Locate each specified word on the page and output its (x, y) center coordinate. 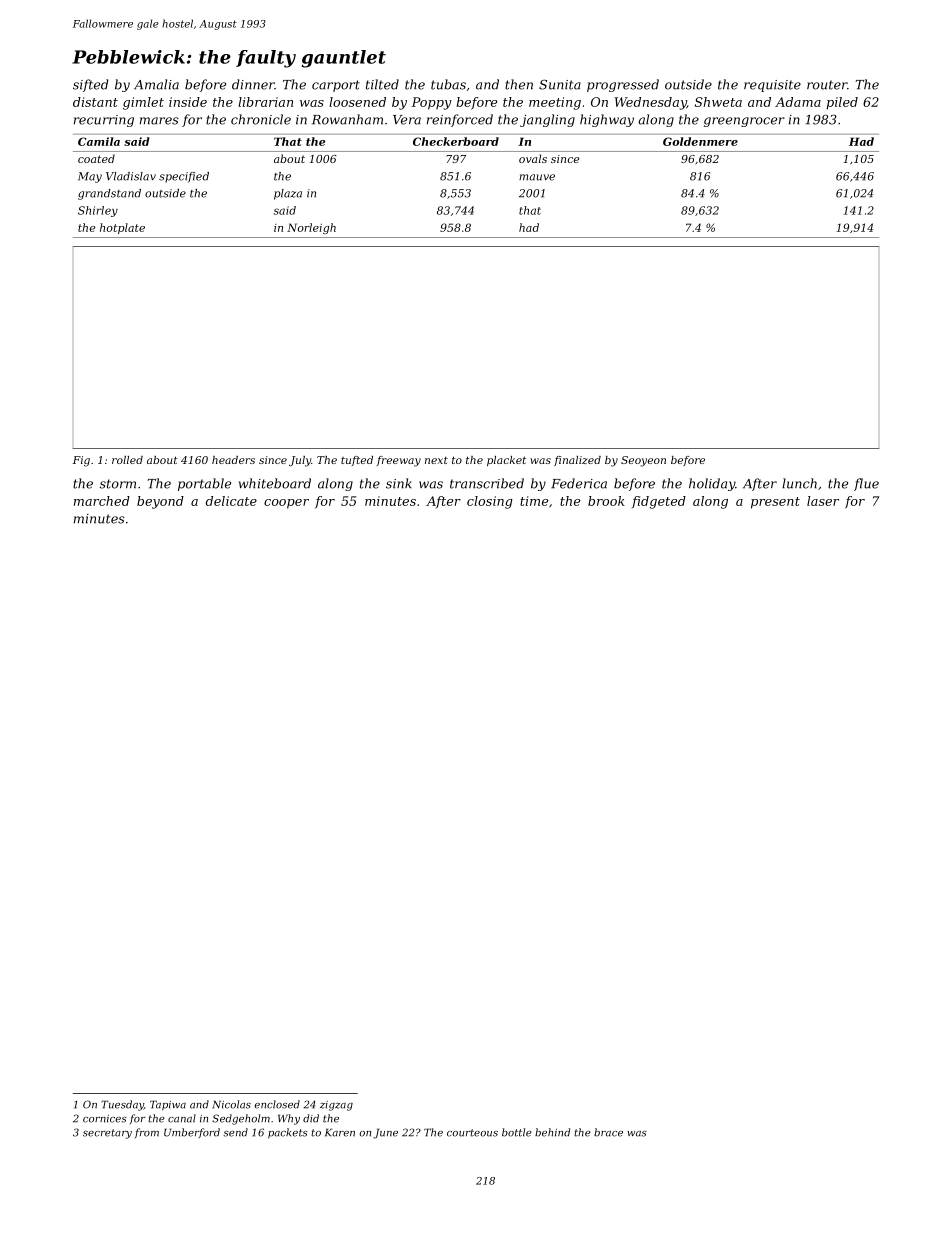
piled (842, 103)
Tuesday (122, 1105)
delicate (231, 501)
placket (506, 461)
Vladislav (131, 176)
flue (866, 484)
